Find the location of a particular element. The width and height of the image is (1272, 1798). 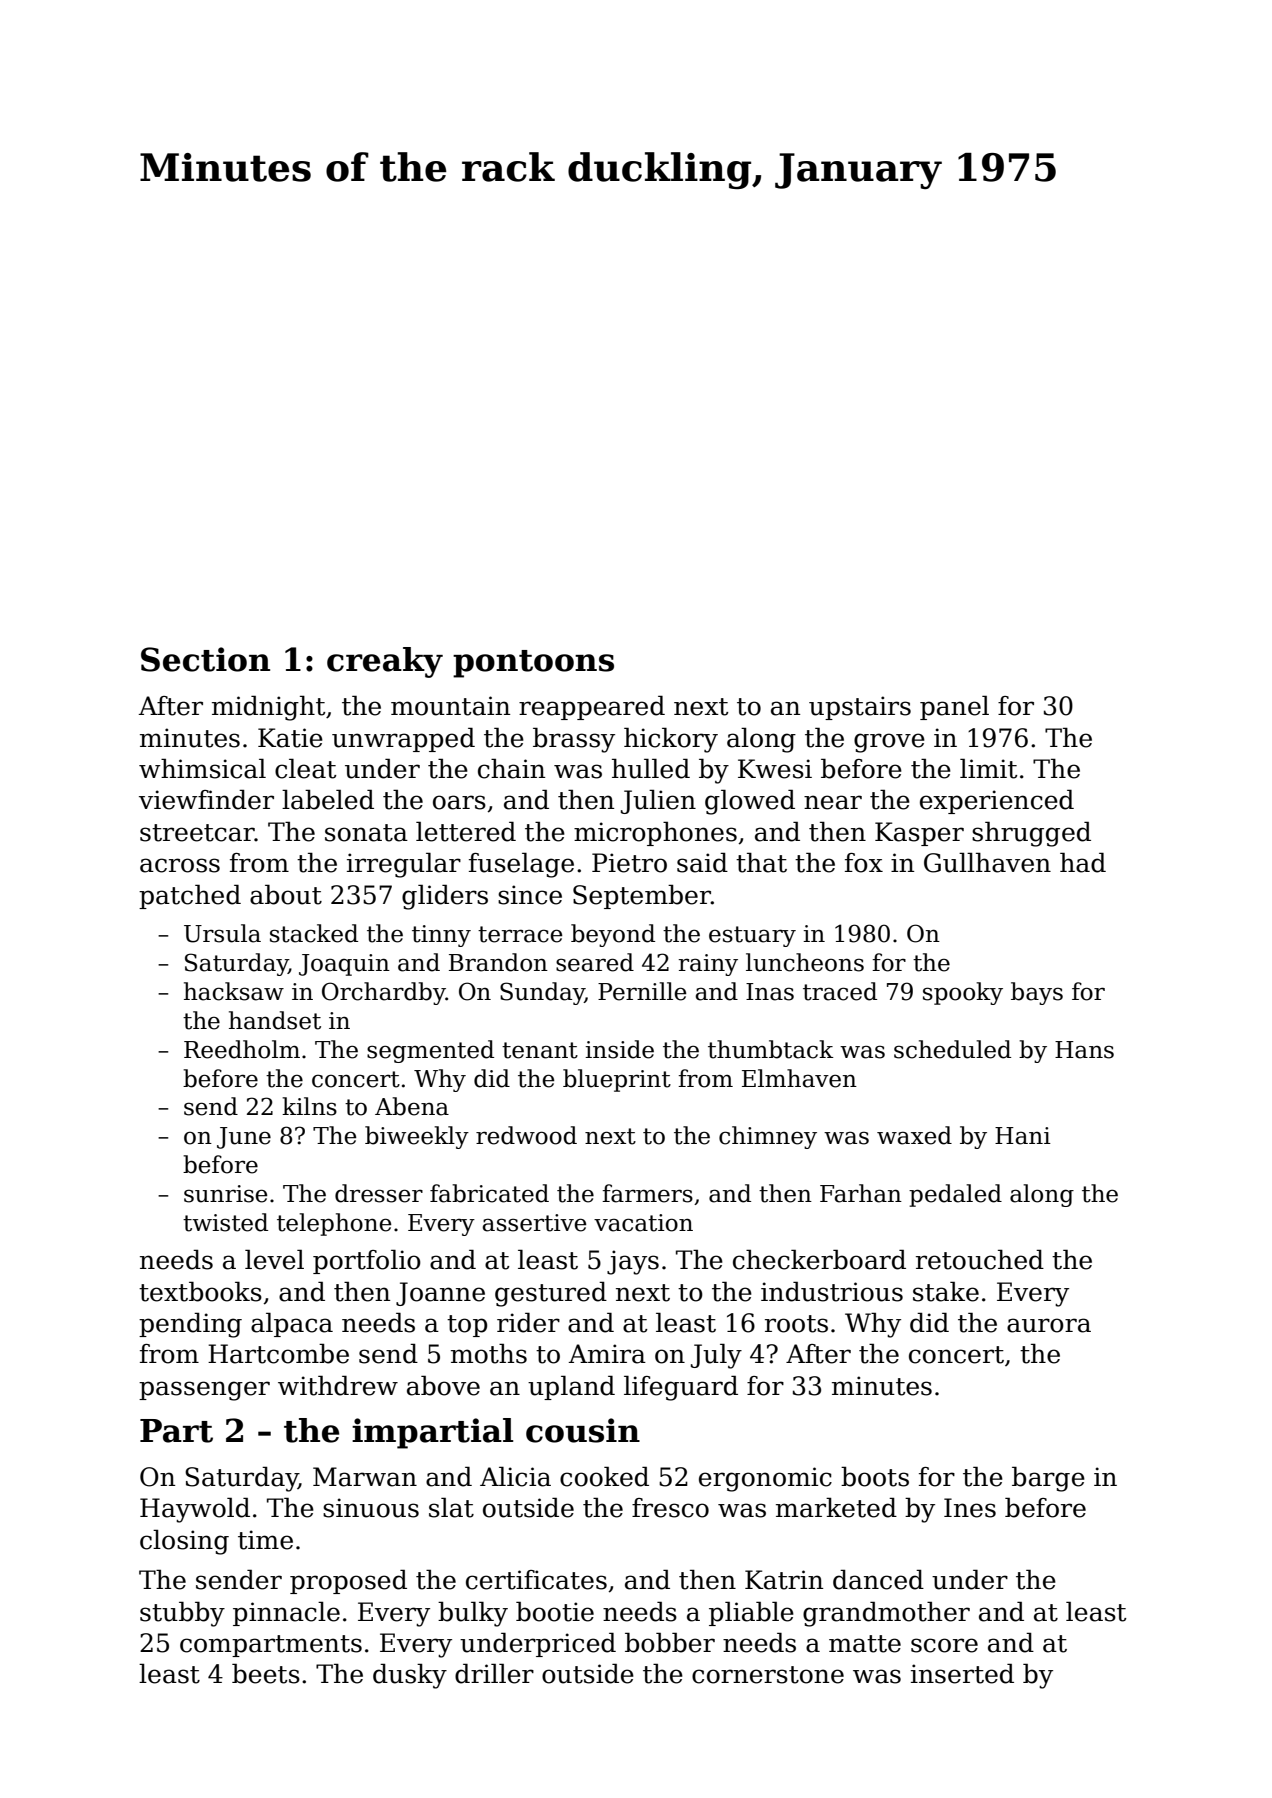

chimney is located at coordinates (768, 1137).
